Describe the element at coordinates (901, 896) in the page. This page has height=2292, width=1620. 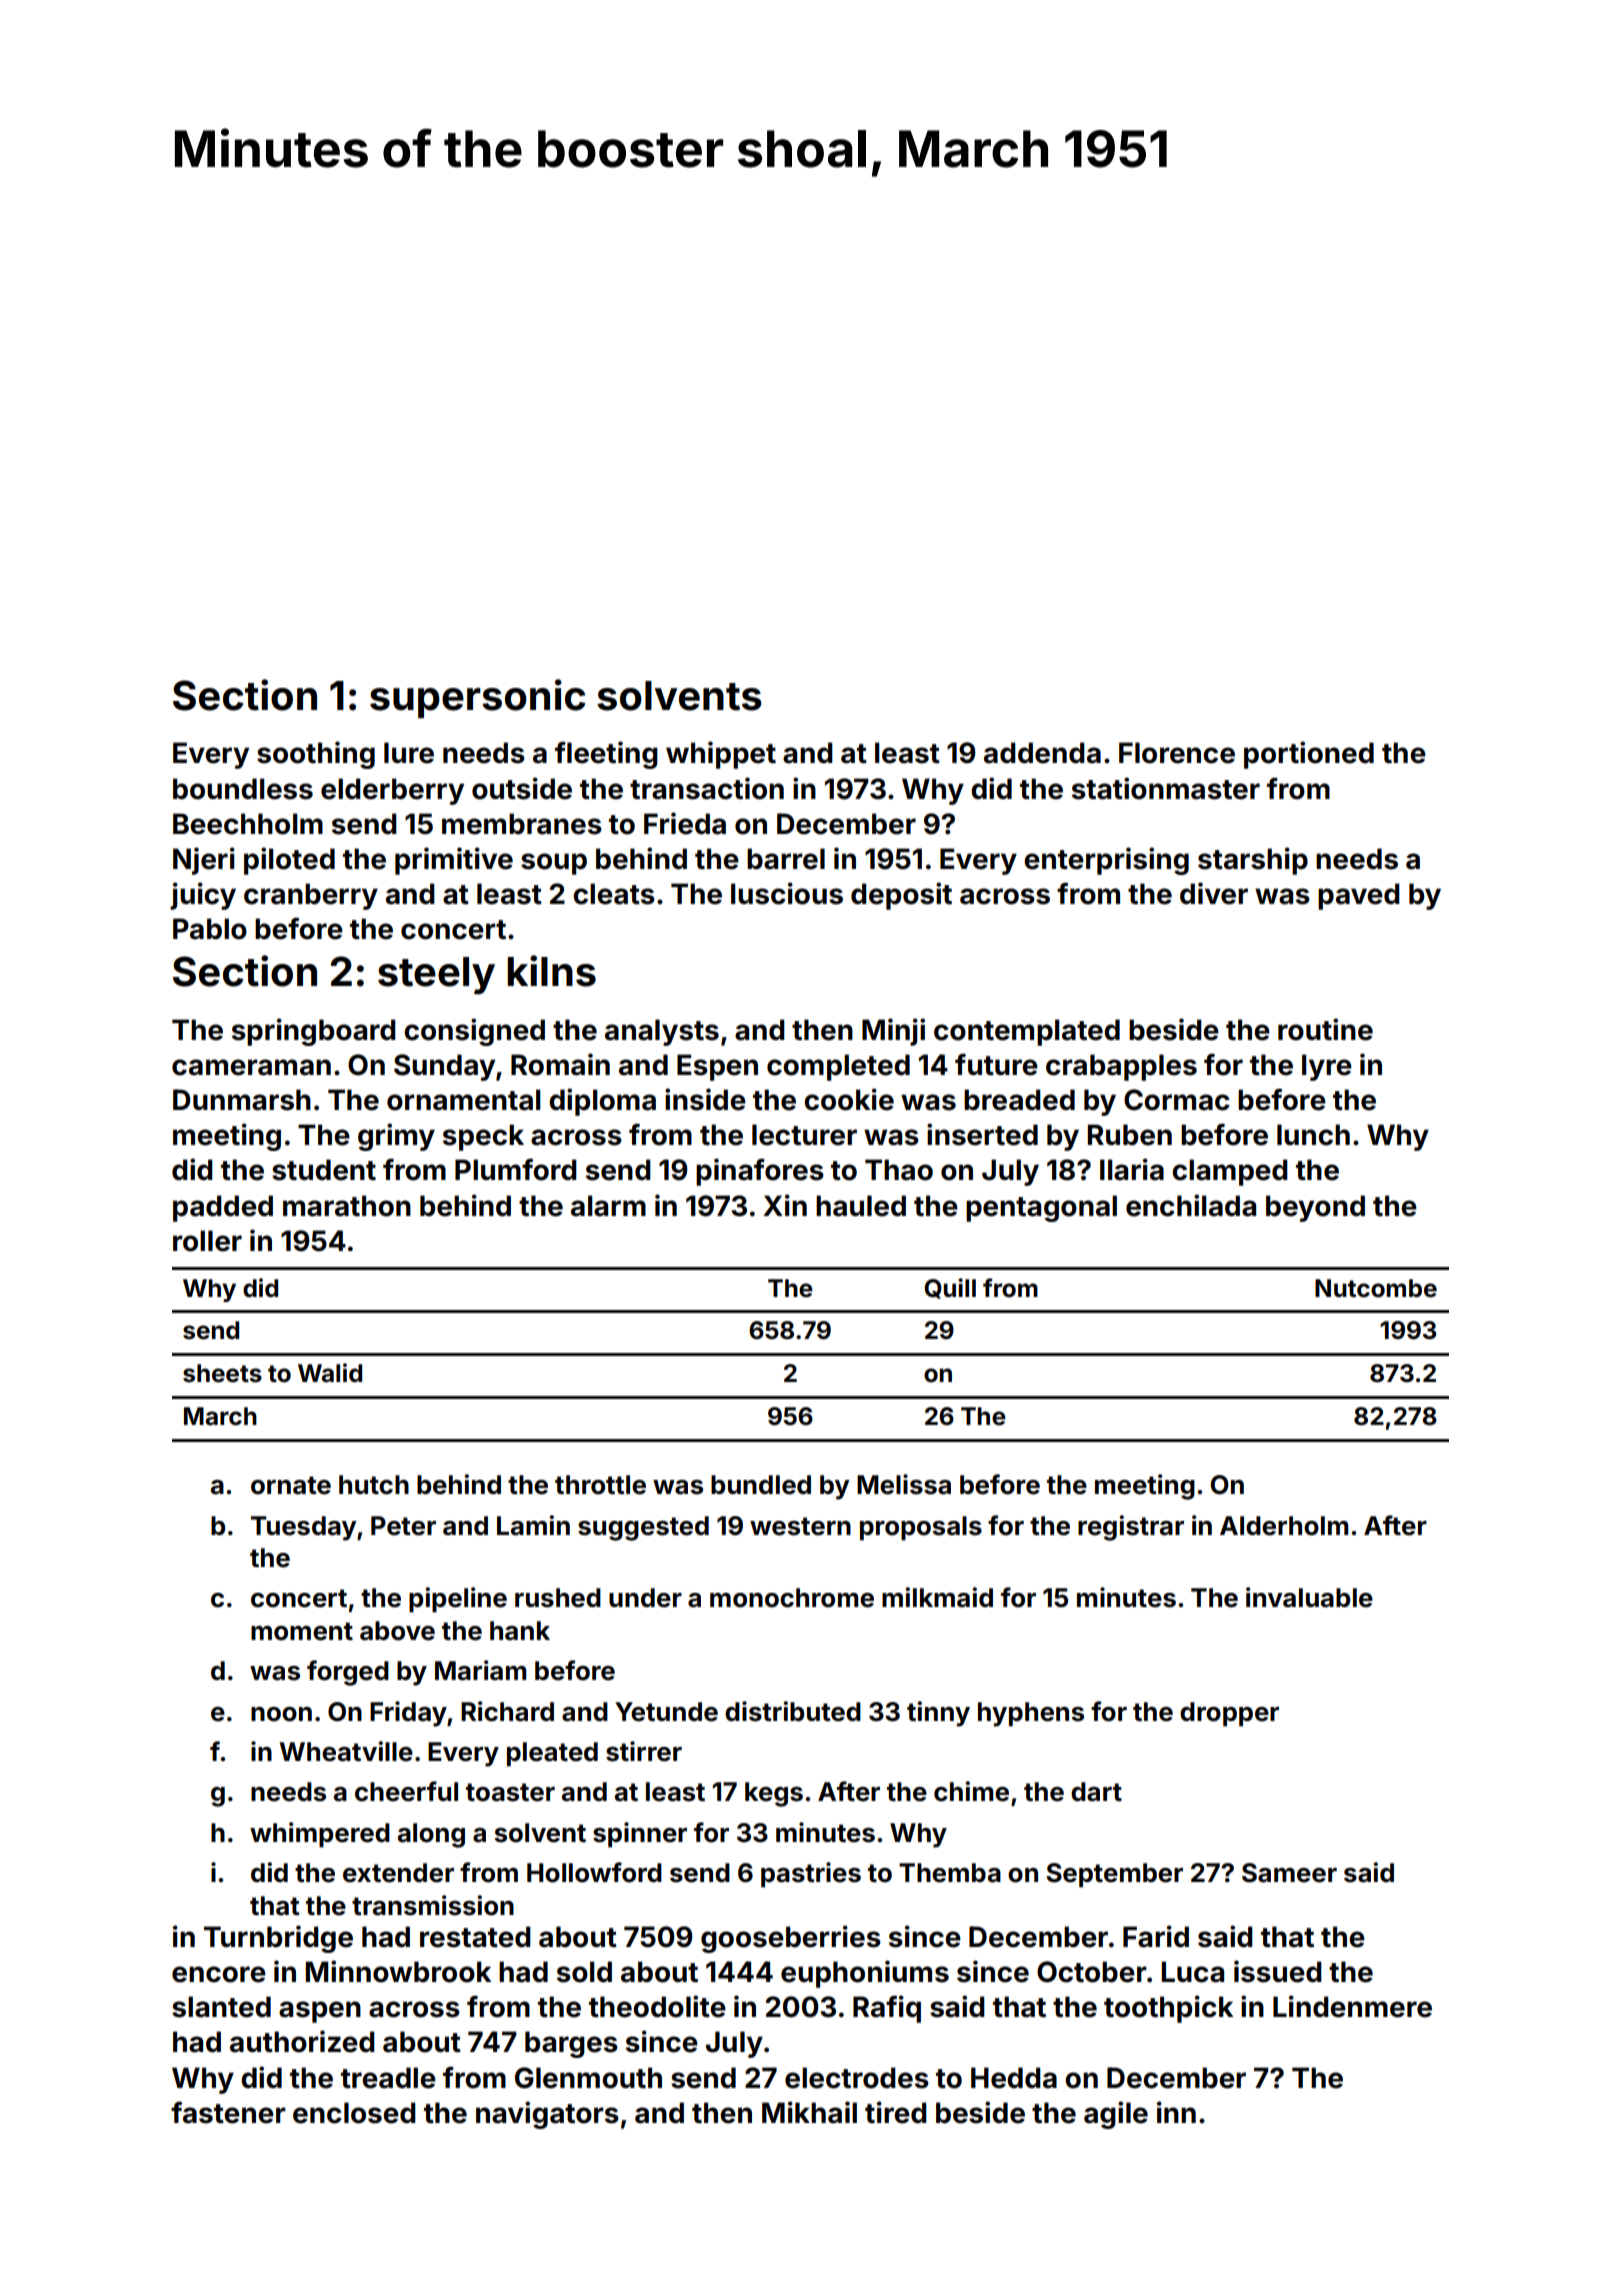
I see `deposit` at that location.
